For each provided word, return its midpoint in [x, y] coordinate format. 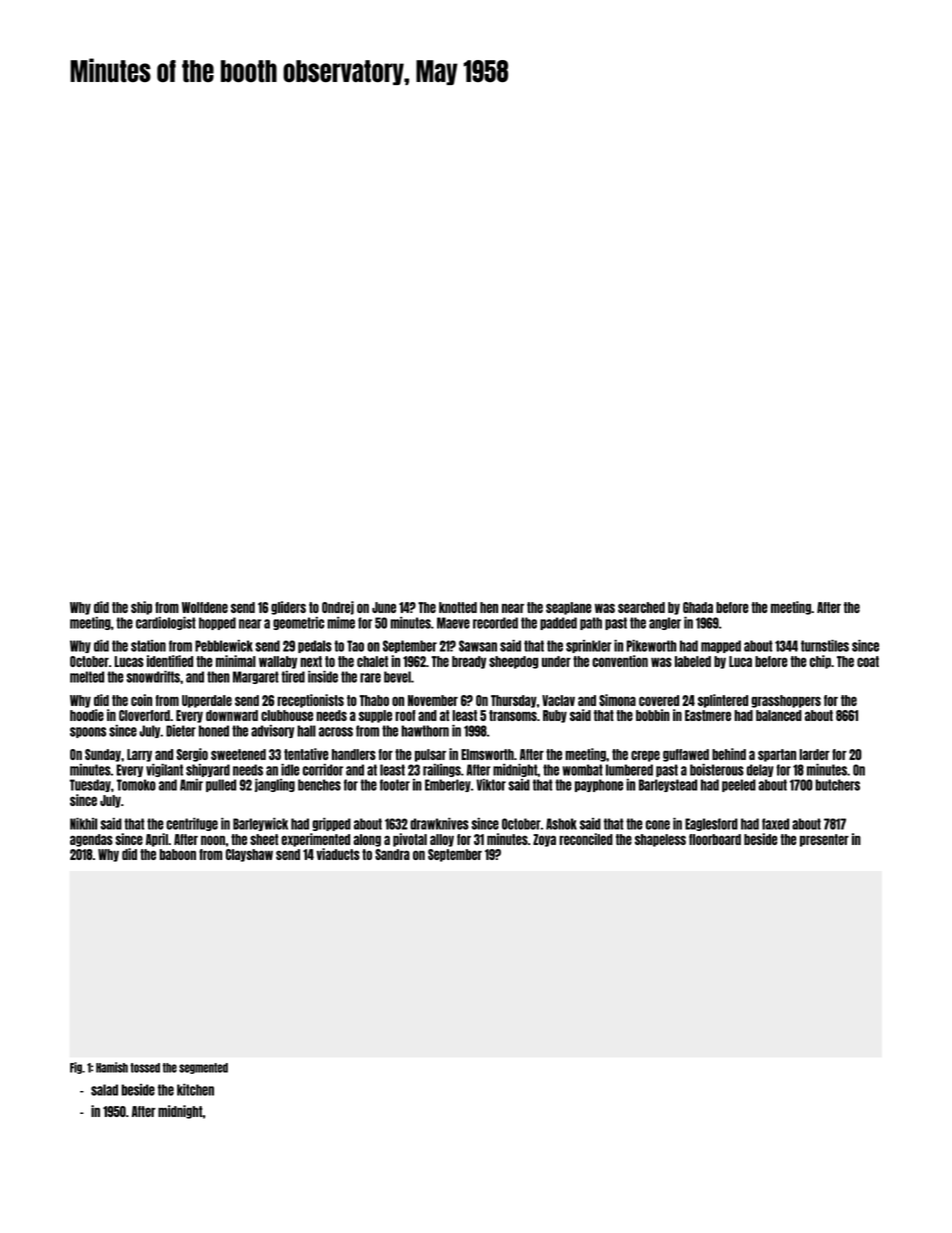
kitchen [195, 1090]
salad [104, 1090]
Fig [76, 1068]
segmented [203, 1068]
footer [395, 785]
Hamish [112, 1067]
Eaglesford [711, 824]
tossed [145, 1068]
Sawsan [478, 646]
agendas [91, 840]
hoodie [87, 715]
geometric [298, 623]
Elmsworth [487, 754]
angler [665, 623]
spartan [777, 755]
